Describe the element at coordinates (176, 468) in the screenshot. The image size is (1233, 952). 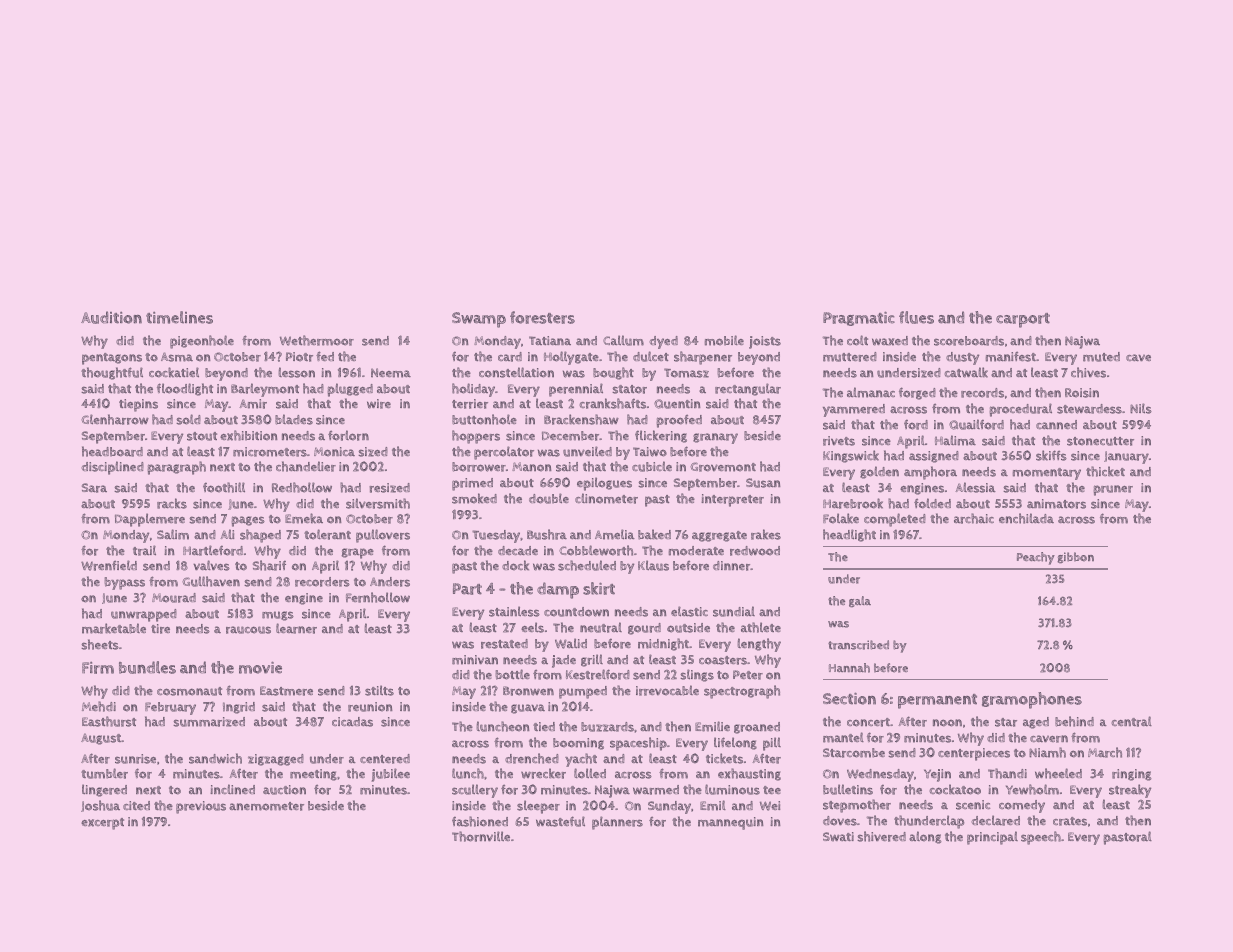
I see `paragraph` at that location.
